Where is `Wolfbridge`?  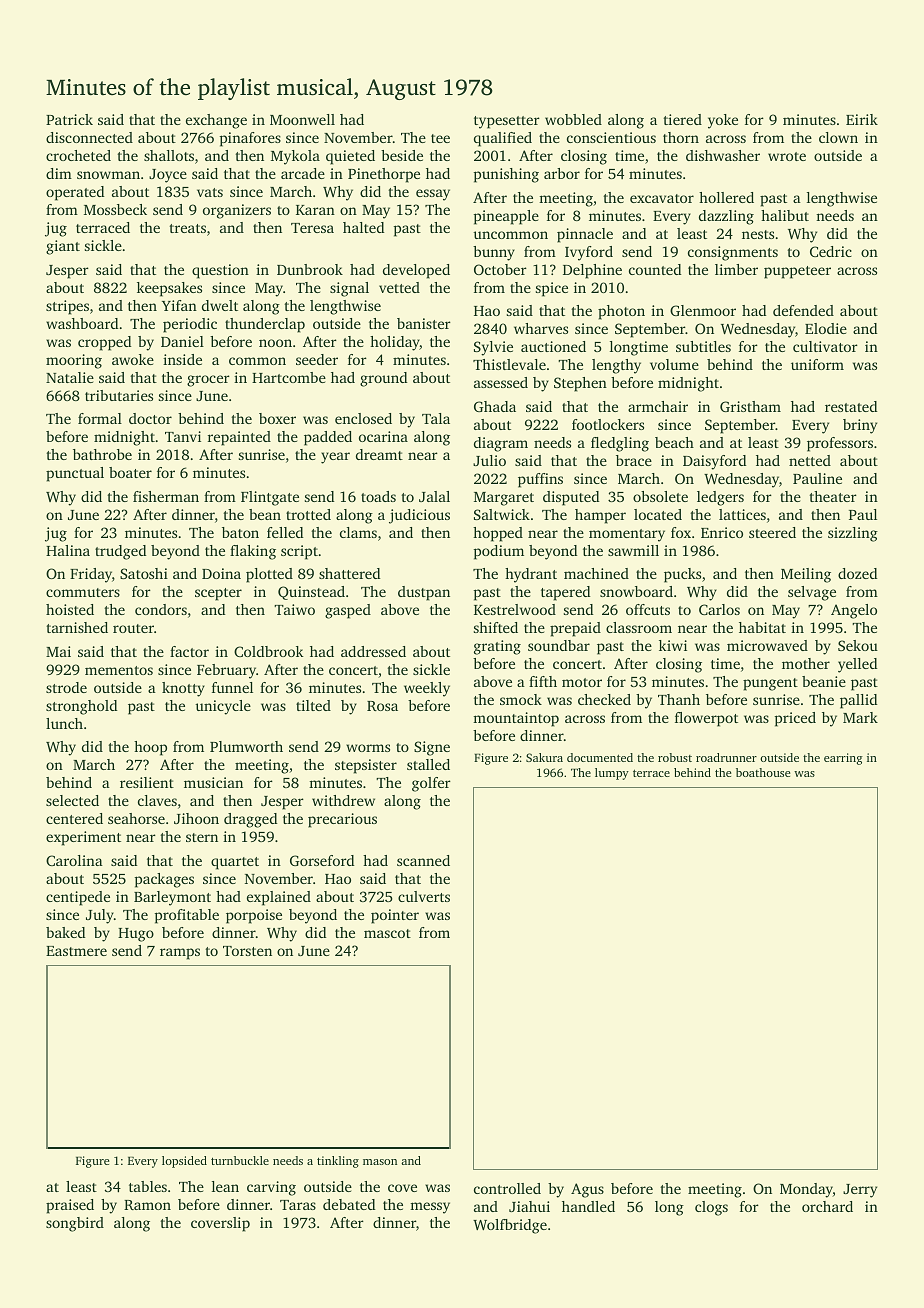
Wolfbridge is located at coordinates (510, 1226).
